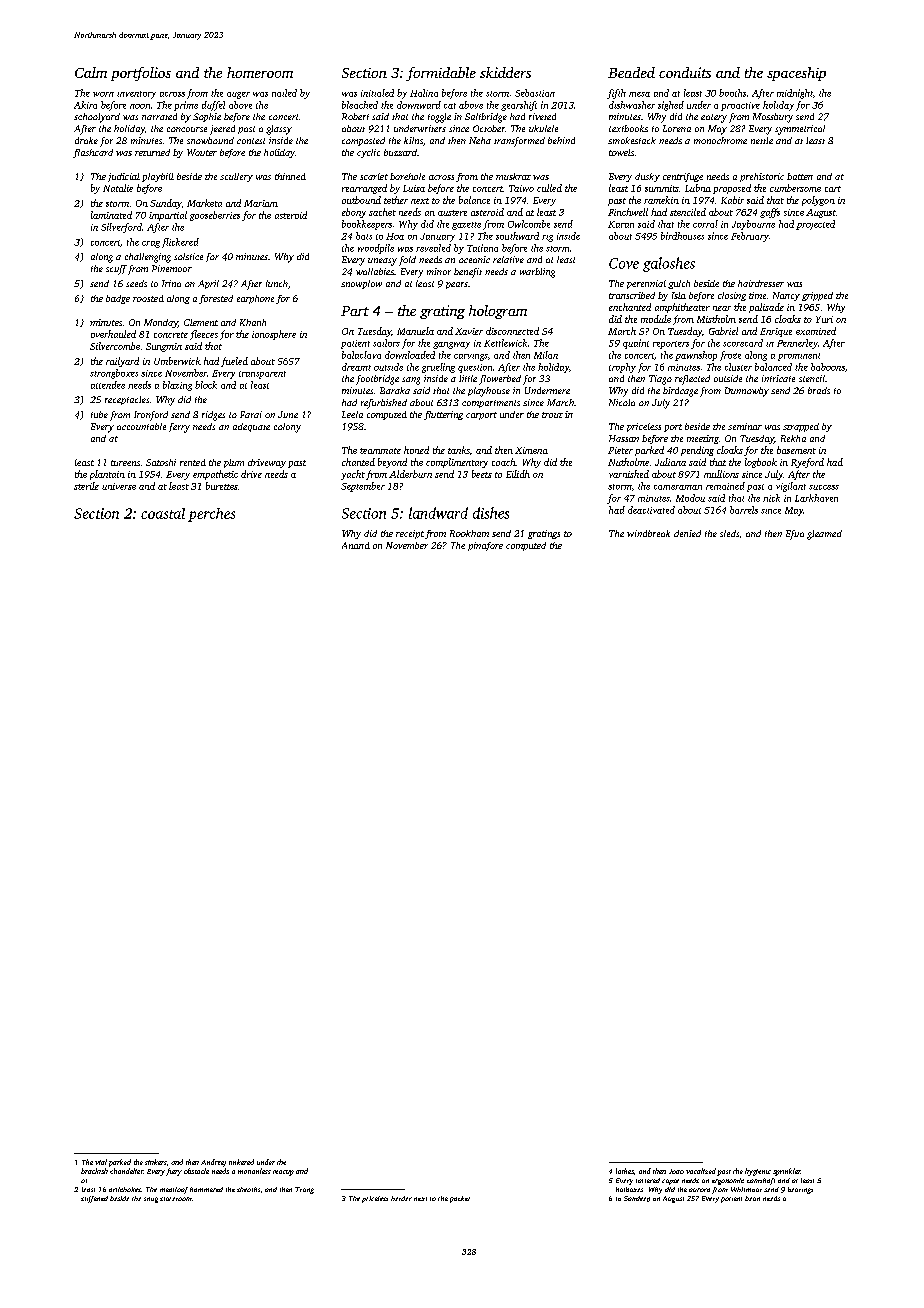 This screenshot has width=924, height=1308. I want to click on spaceship, so click(796, 74).
